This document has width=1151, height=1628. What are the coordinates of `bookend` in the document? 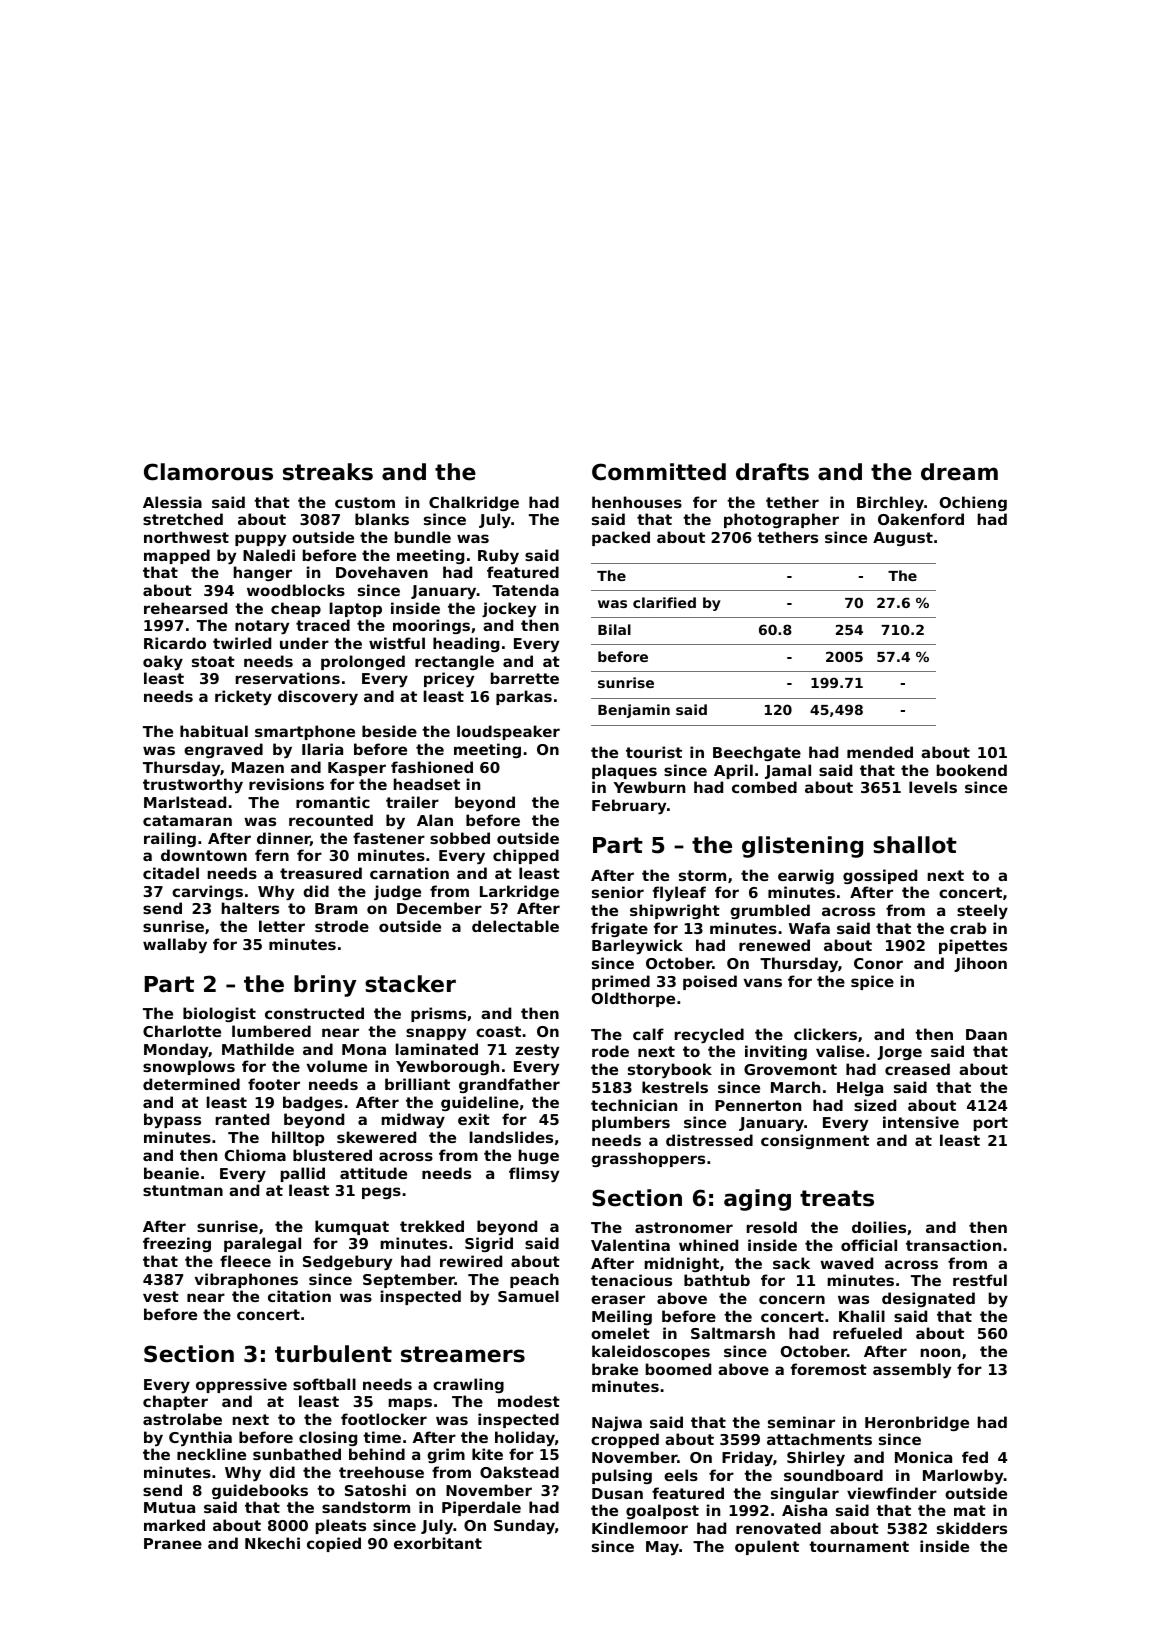 It's located at (972, 770).
